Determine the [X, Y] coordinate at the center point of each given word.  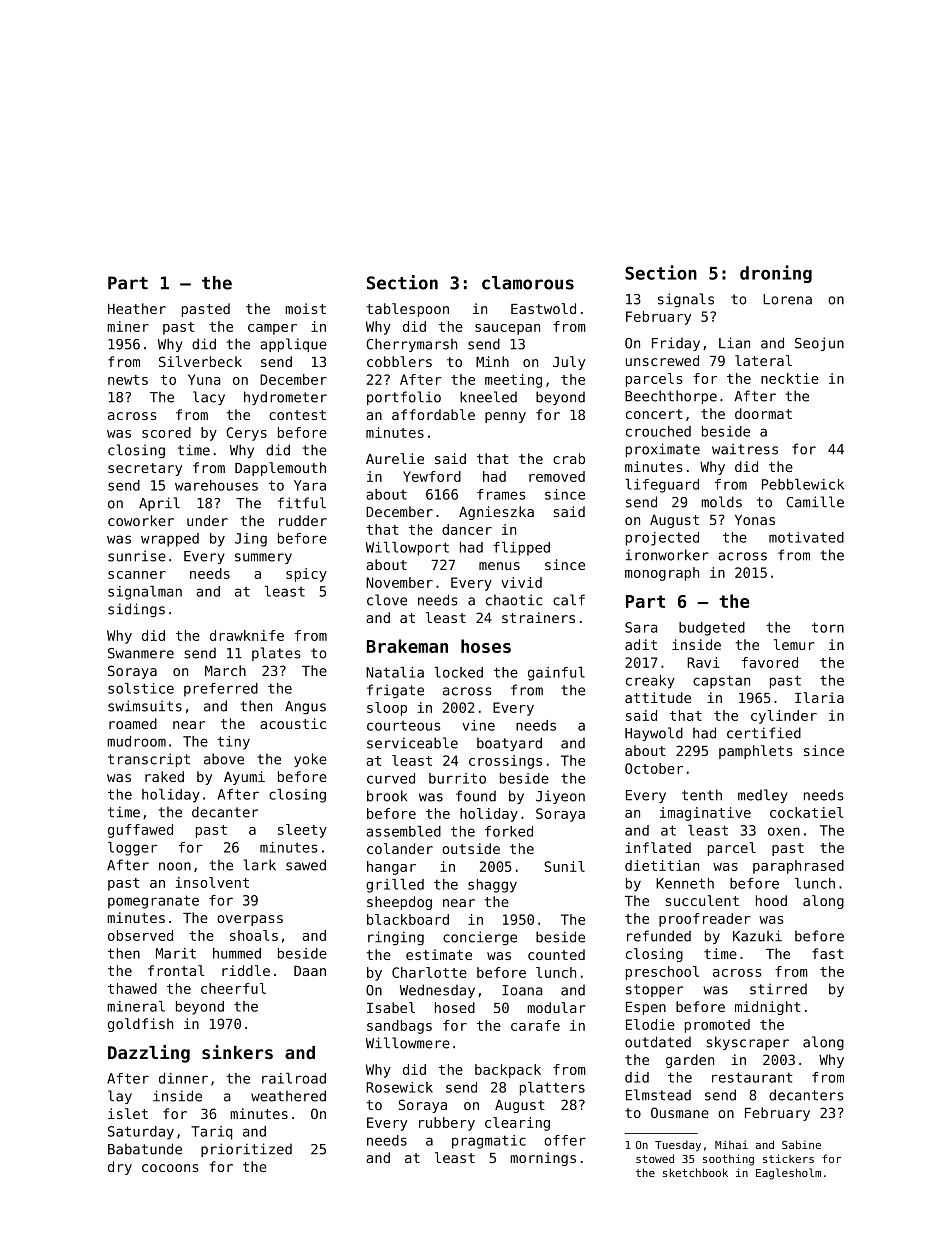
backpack [508, 1071]
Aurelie [395, 458]
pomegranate [153, 902]
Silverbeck [200, 361]
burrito [457, 778]
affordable [433, 414]
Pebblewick [803, 484]
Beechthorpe [671, 397]
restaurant [752, 1077]
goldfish [140, 1025]
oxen [784, 831]
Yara [310, 485]
